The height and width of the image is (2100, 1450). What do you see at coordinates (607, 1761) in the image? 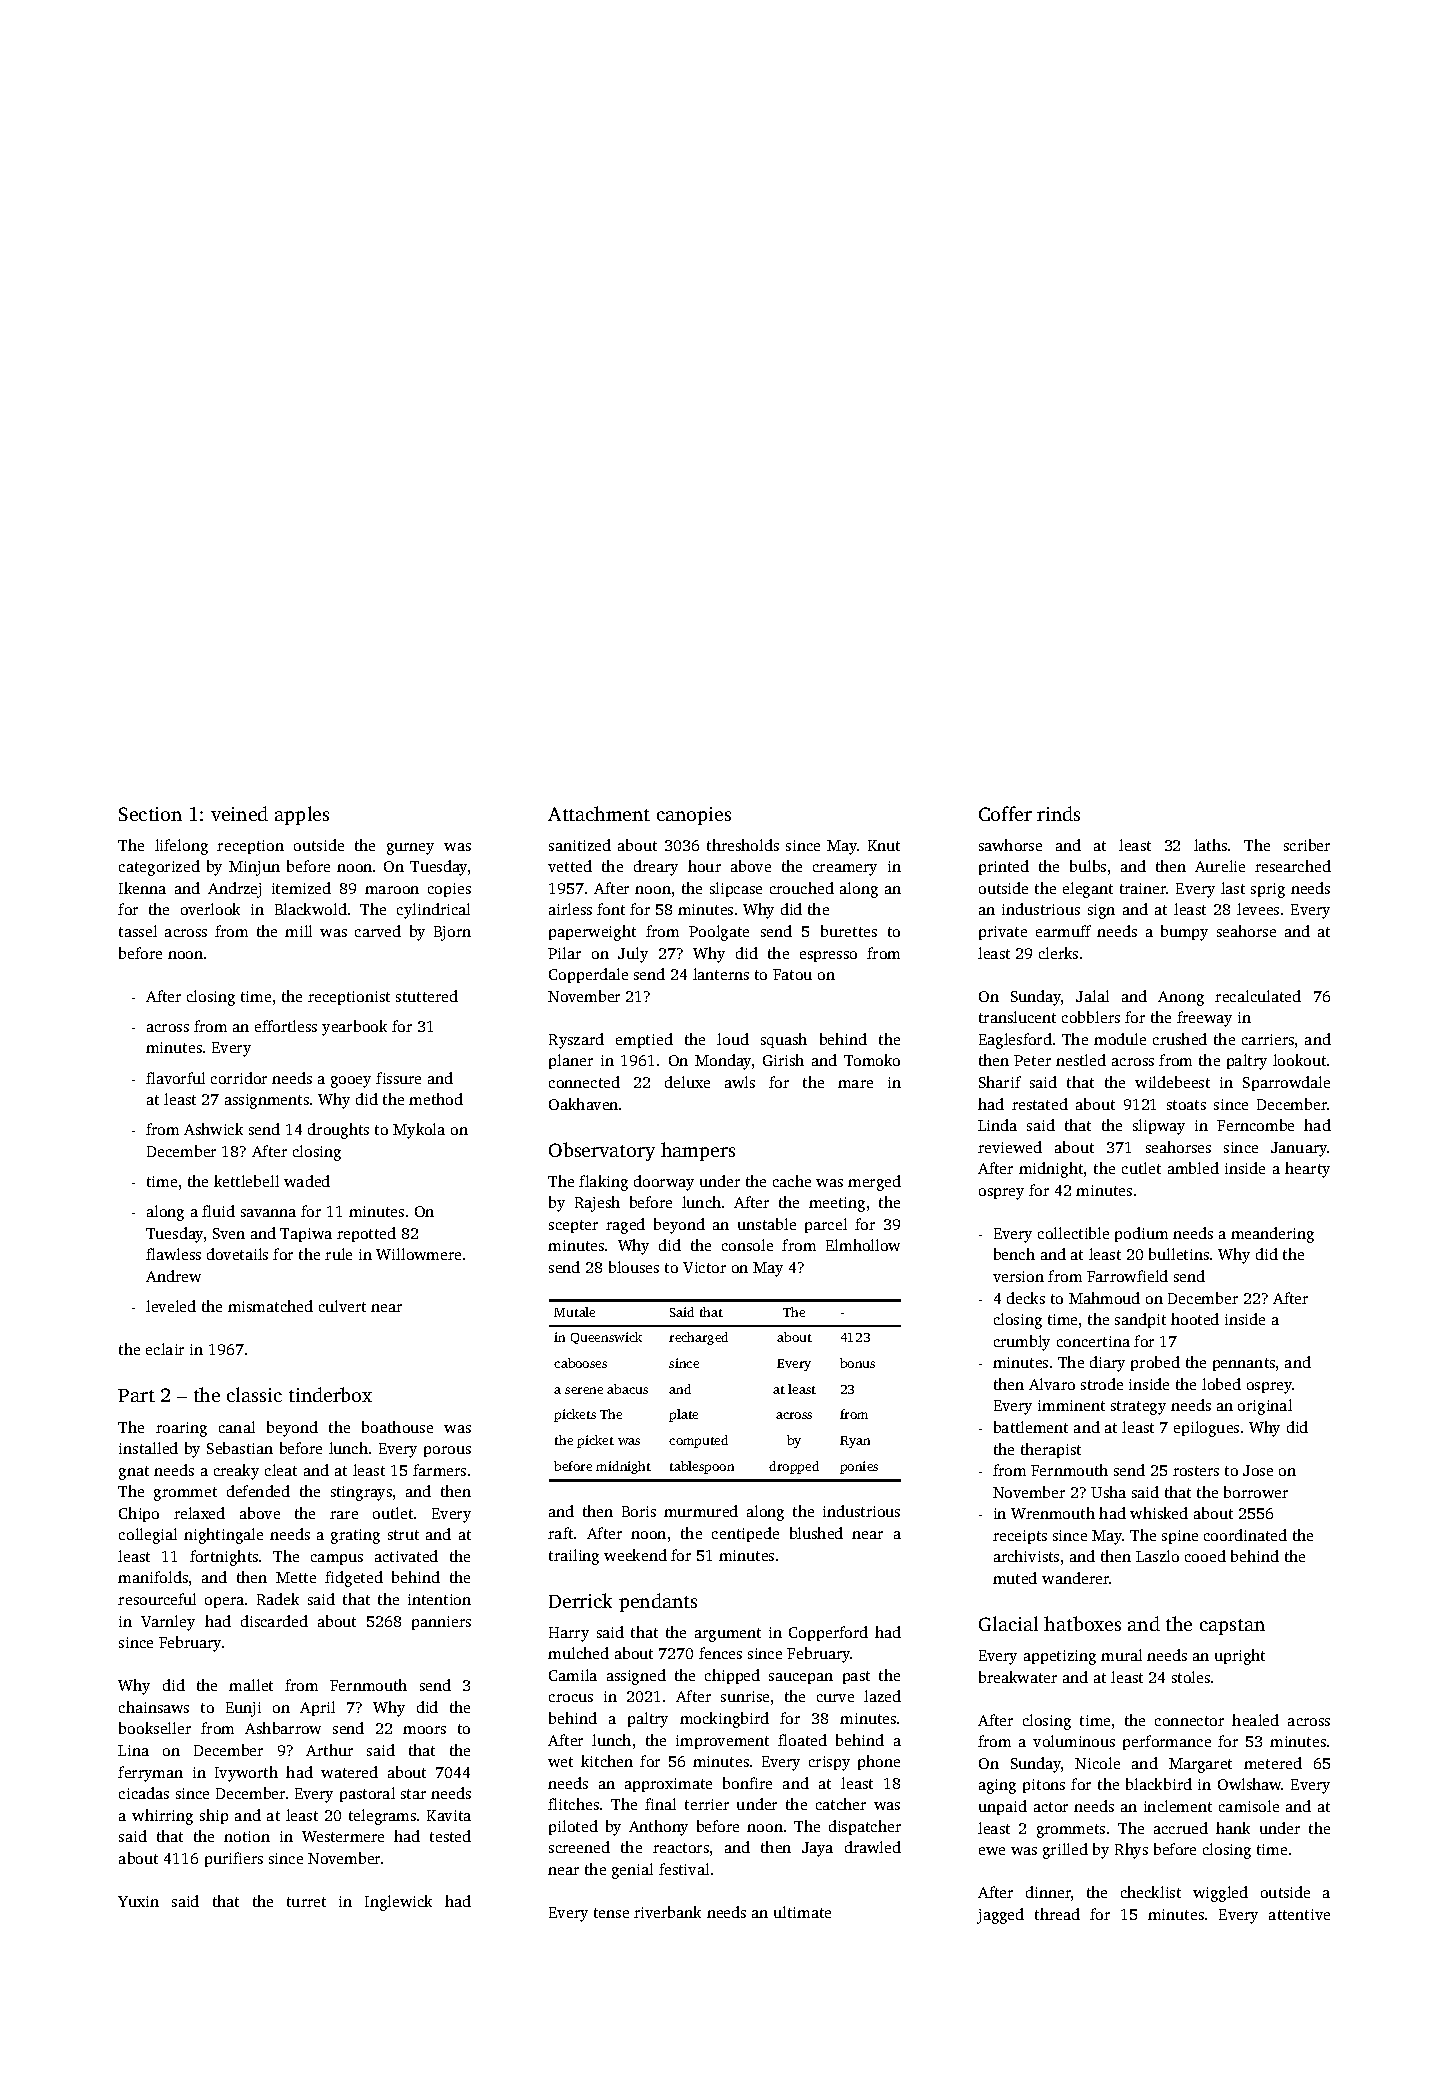
I see `kitchen` at bounding box center [607, 1761].
